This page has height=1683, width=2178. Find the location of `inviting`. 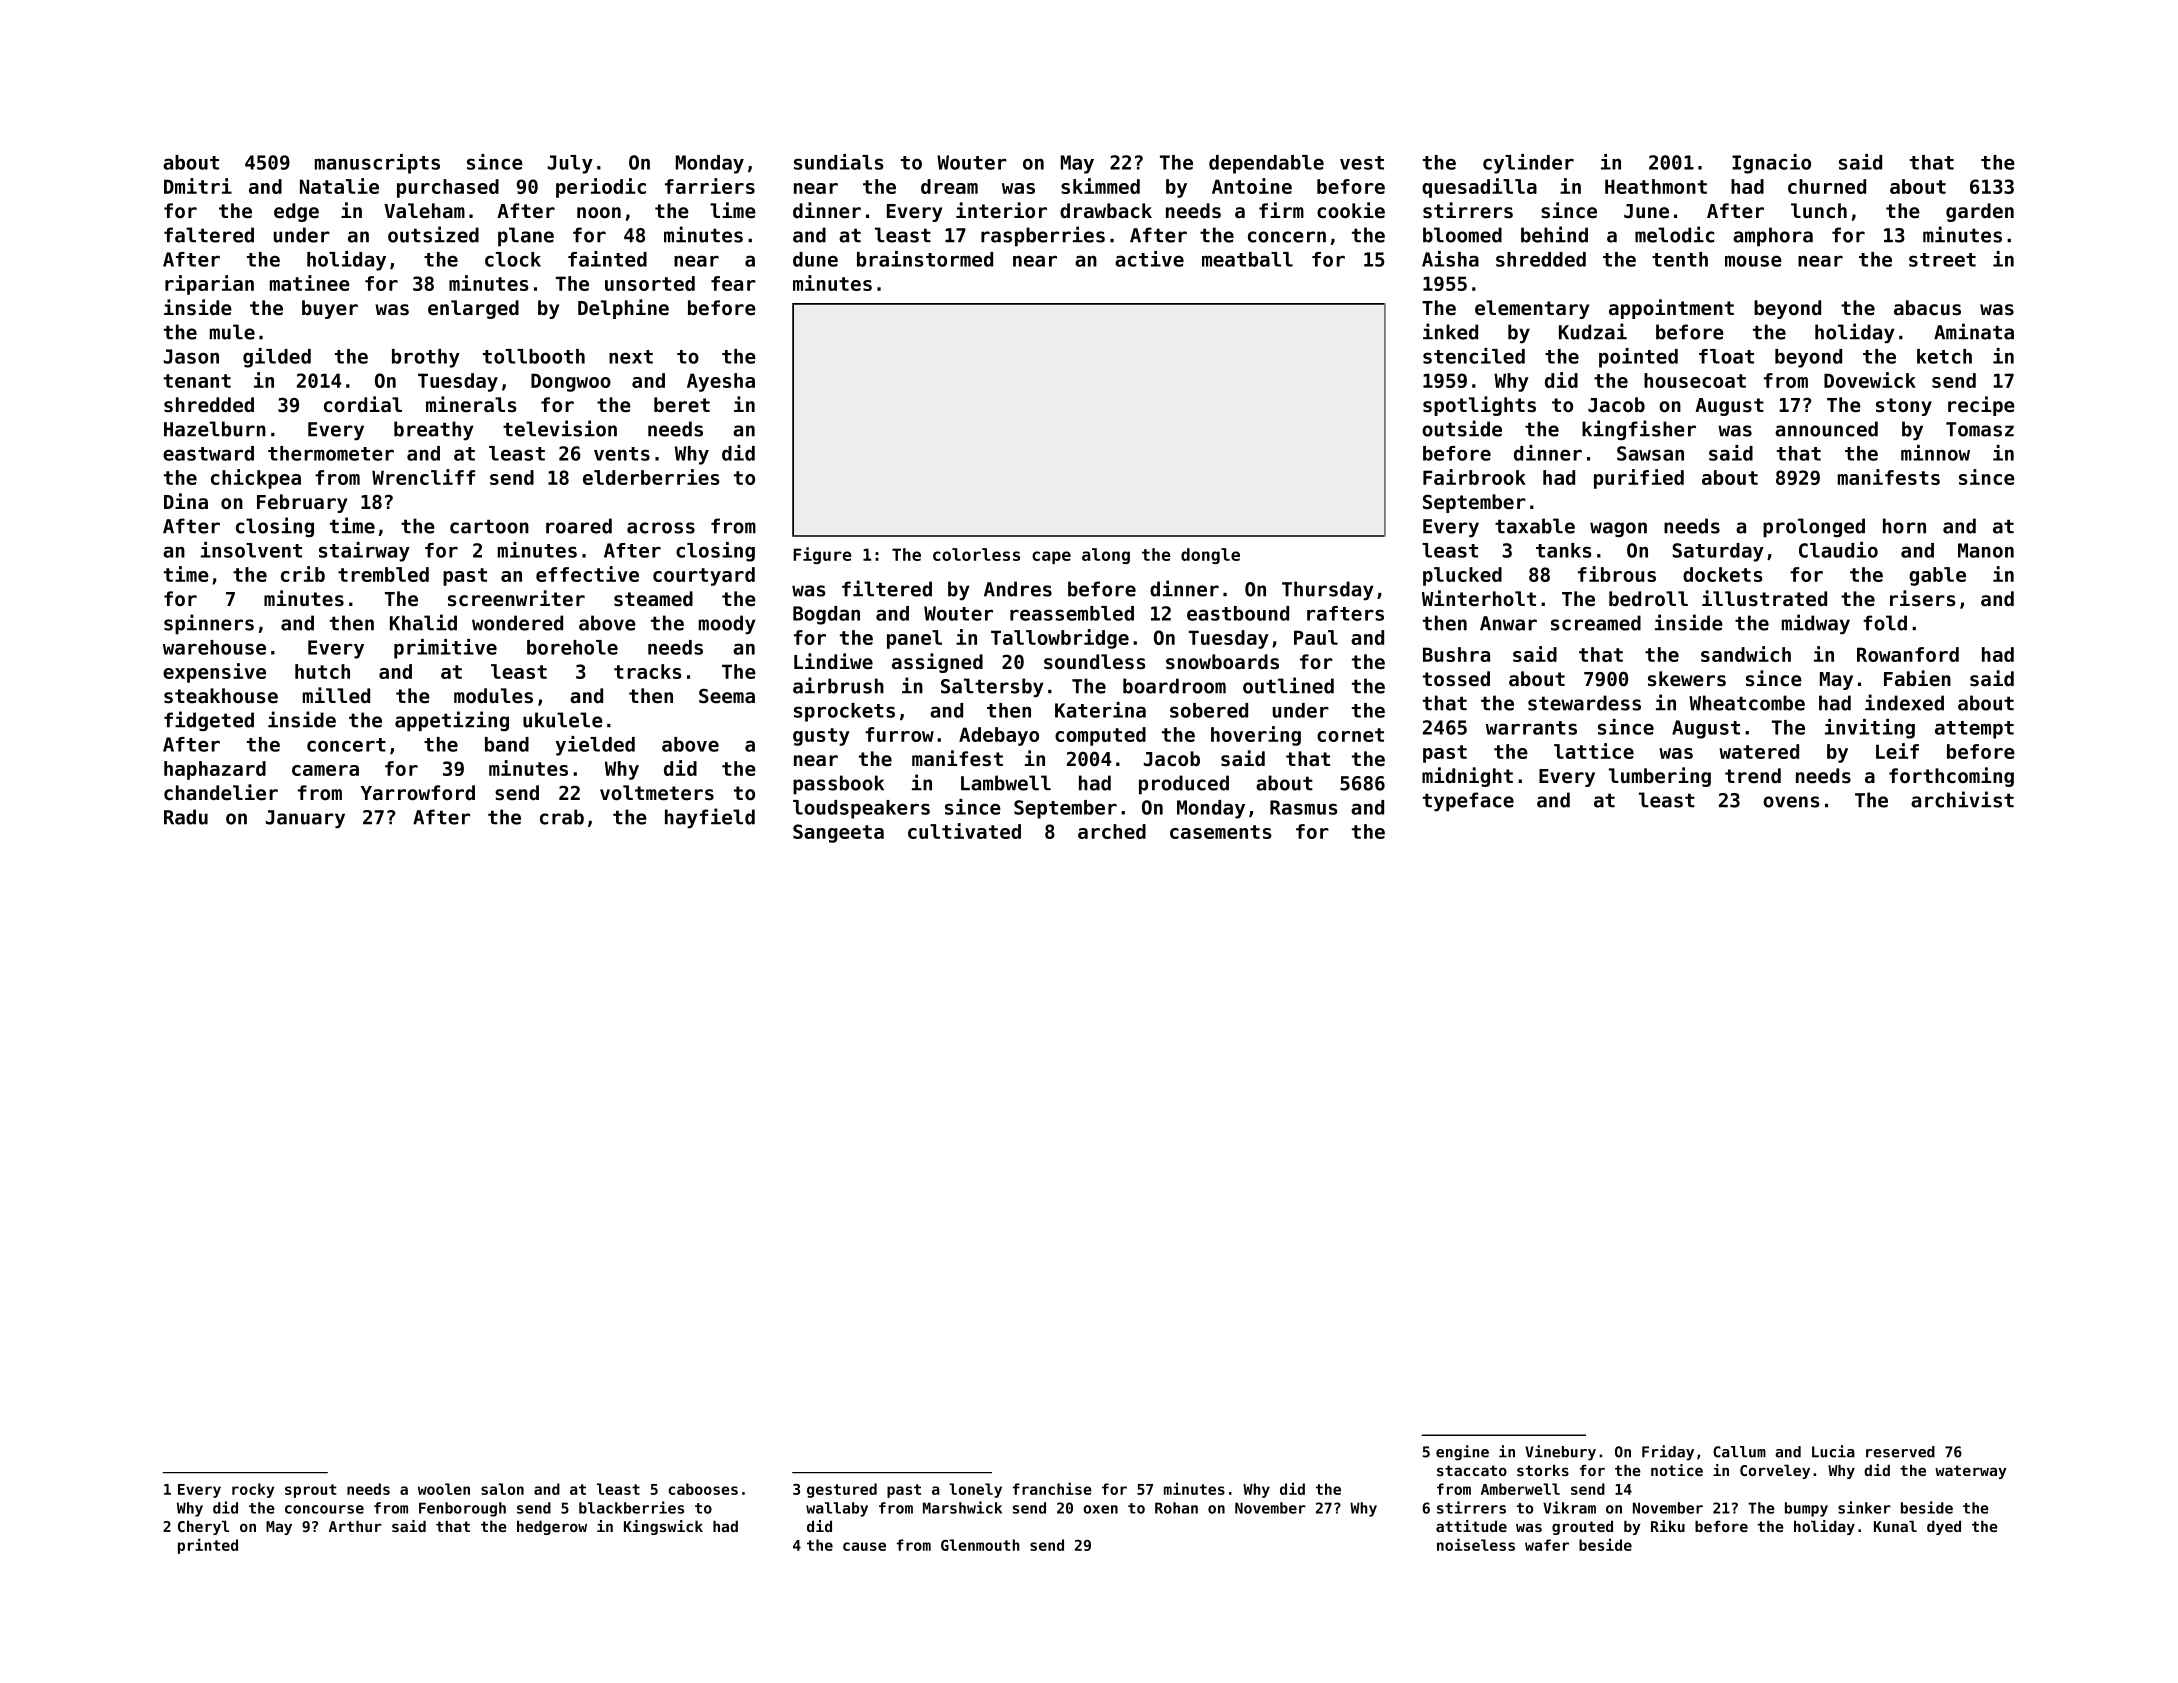

inviting is located at coordinates (1870, 729).
